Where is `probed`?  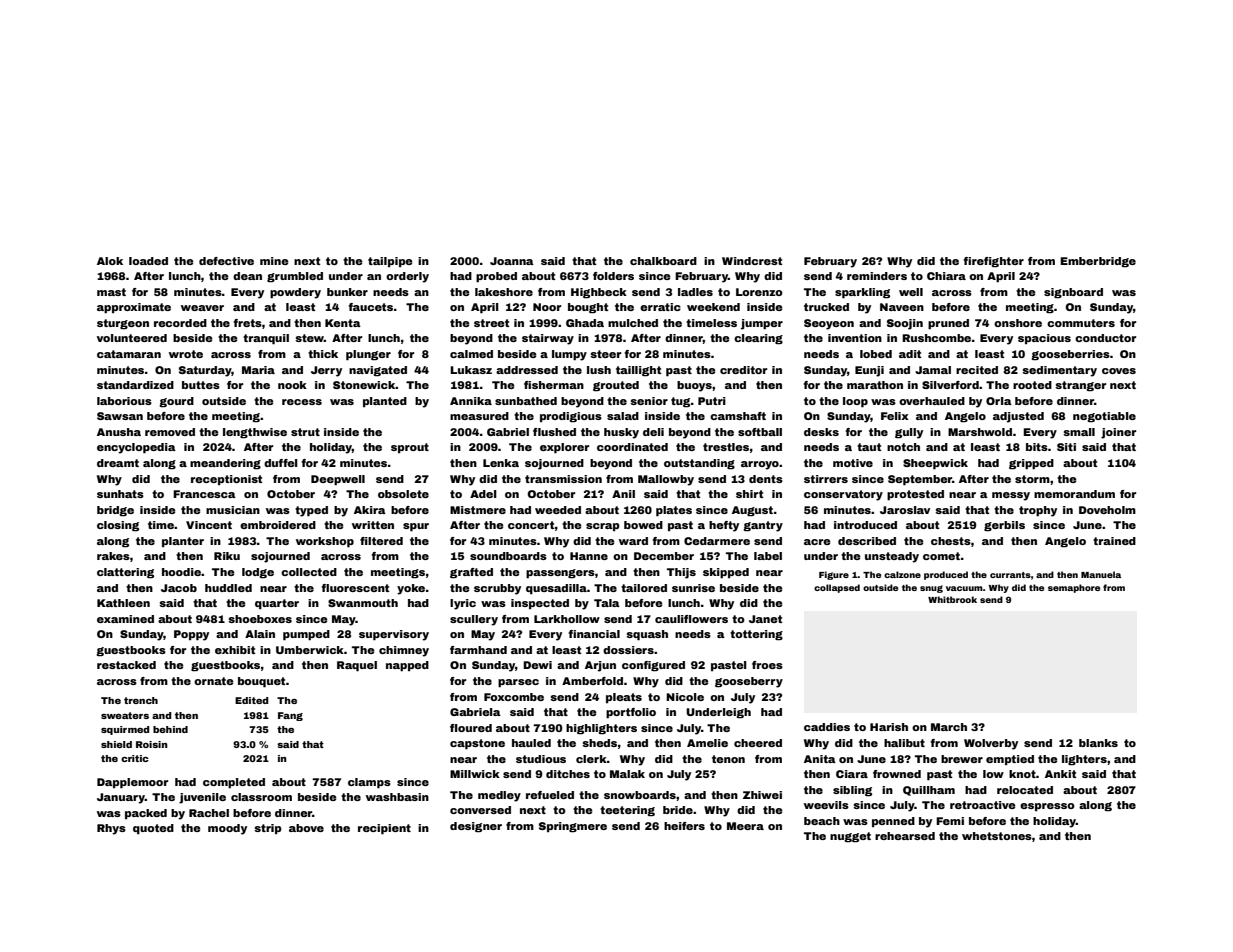
probed is located at coordinates (496, 277).
